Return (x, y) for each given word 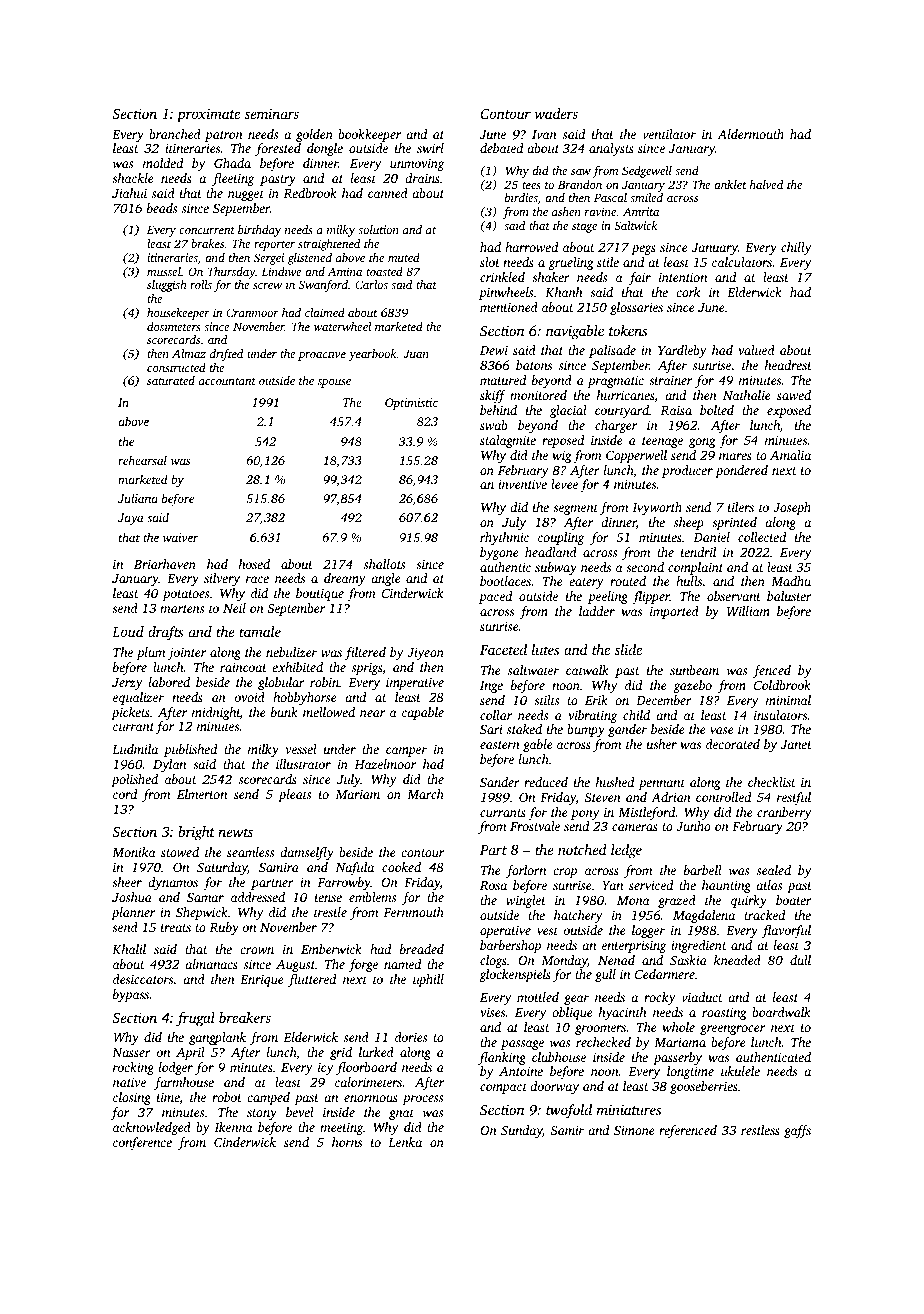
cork (688, 292)
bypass (131, 995)
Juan (416, 353)
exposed (789, 411)
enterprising (634, 946)
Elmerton (202, 794)
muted (404, 257)
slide (628, 649)
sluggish (167, 286)
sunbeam (694, 670)
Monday (564, 961)
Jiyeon (425, 653)
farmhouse (184, 1083)
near (372, 713)
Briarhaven (165, 564)
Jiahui (129, 193)
